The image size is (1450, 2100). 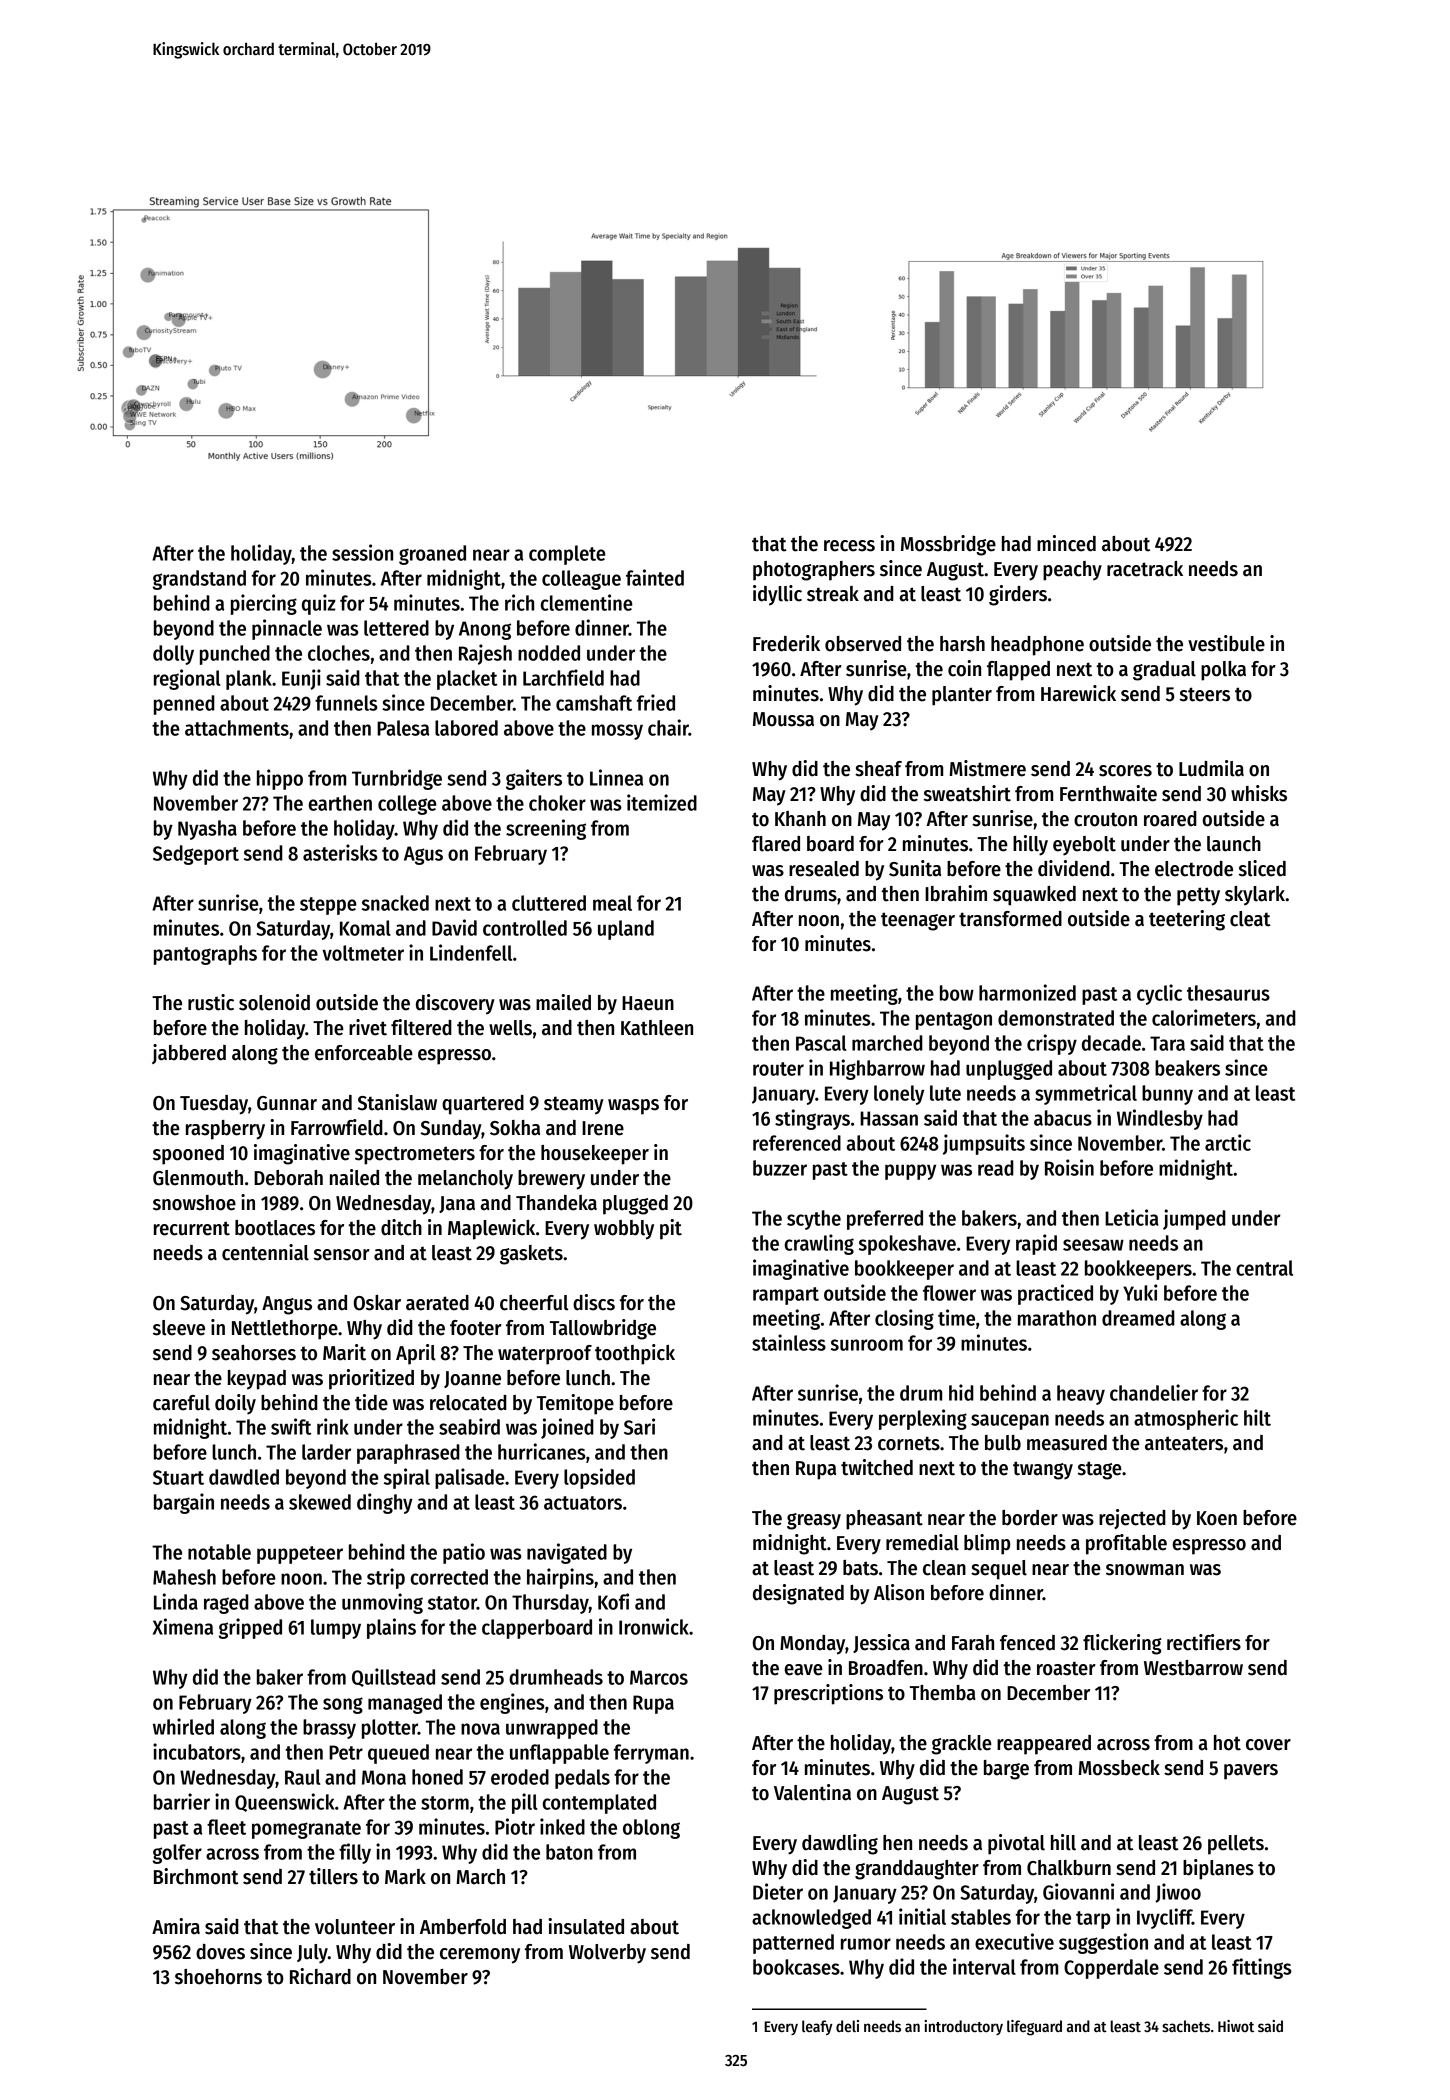 What do you see at coordinates (804, 1670) in the page?
I see `eave` at bounding box center [804, 1670].
